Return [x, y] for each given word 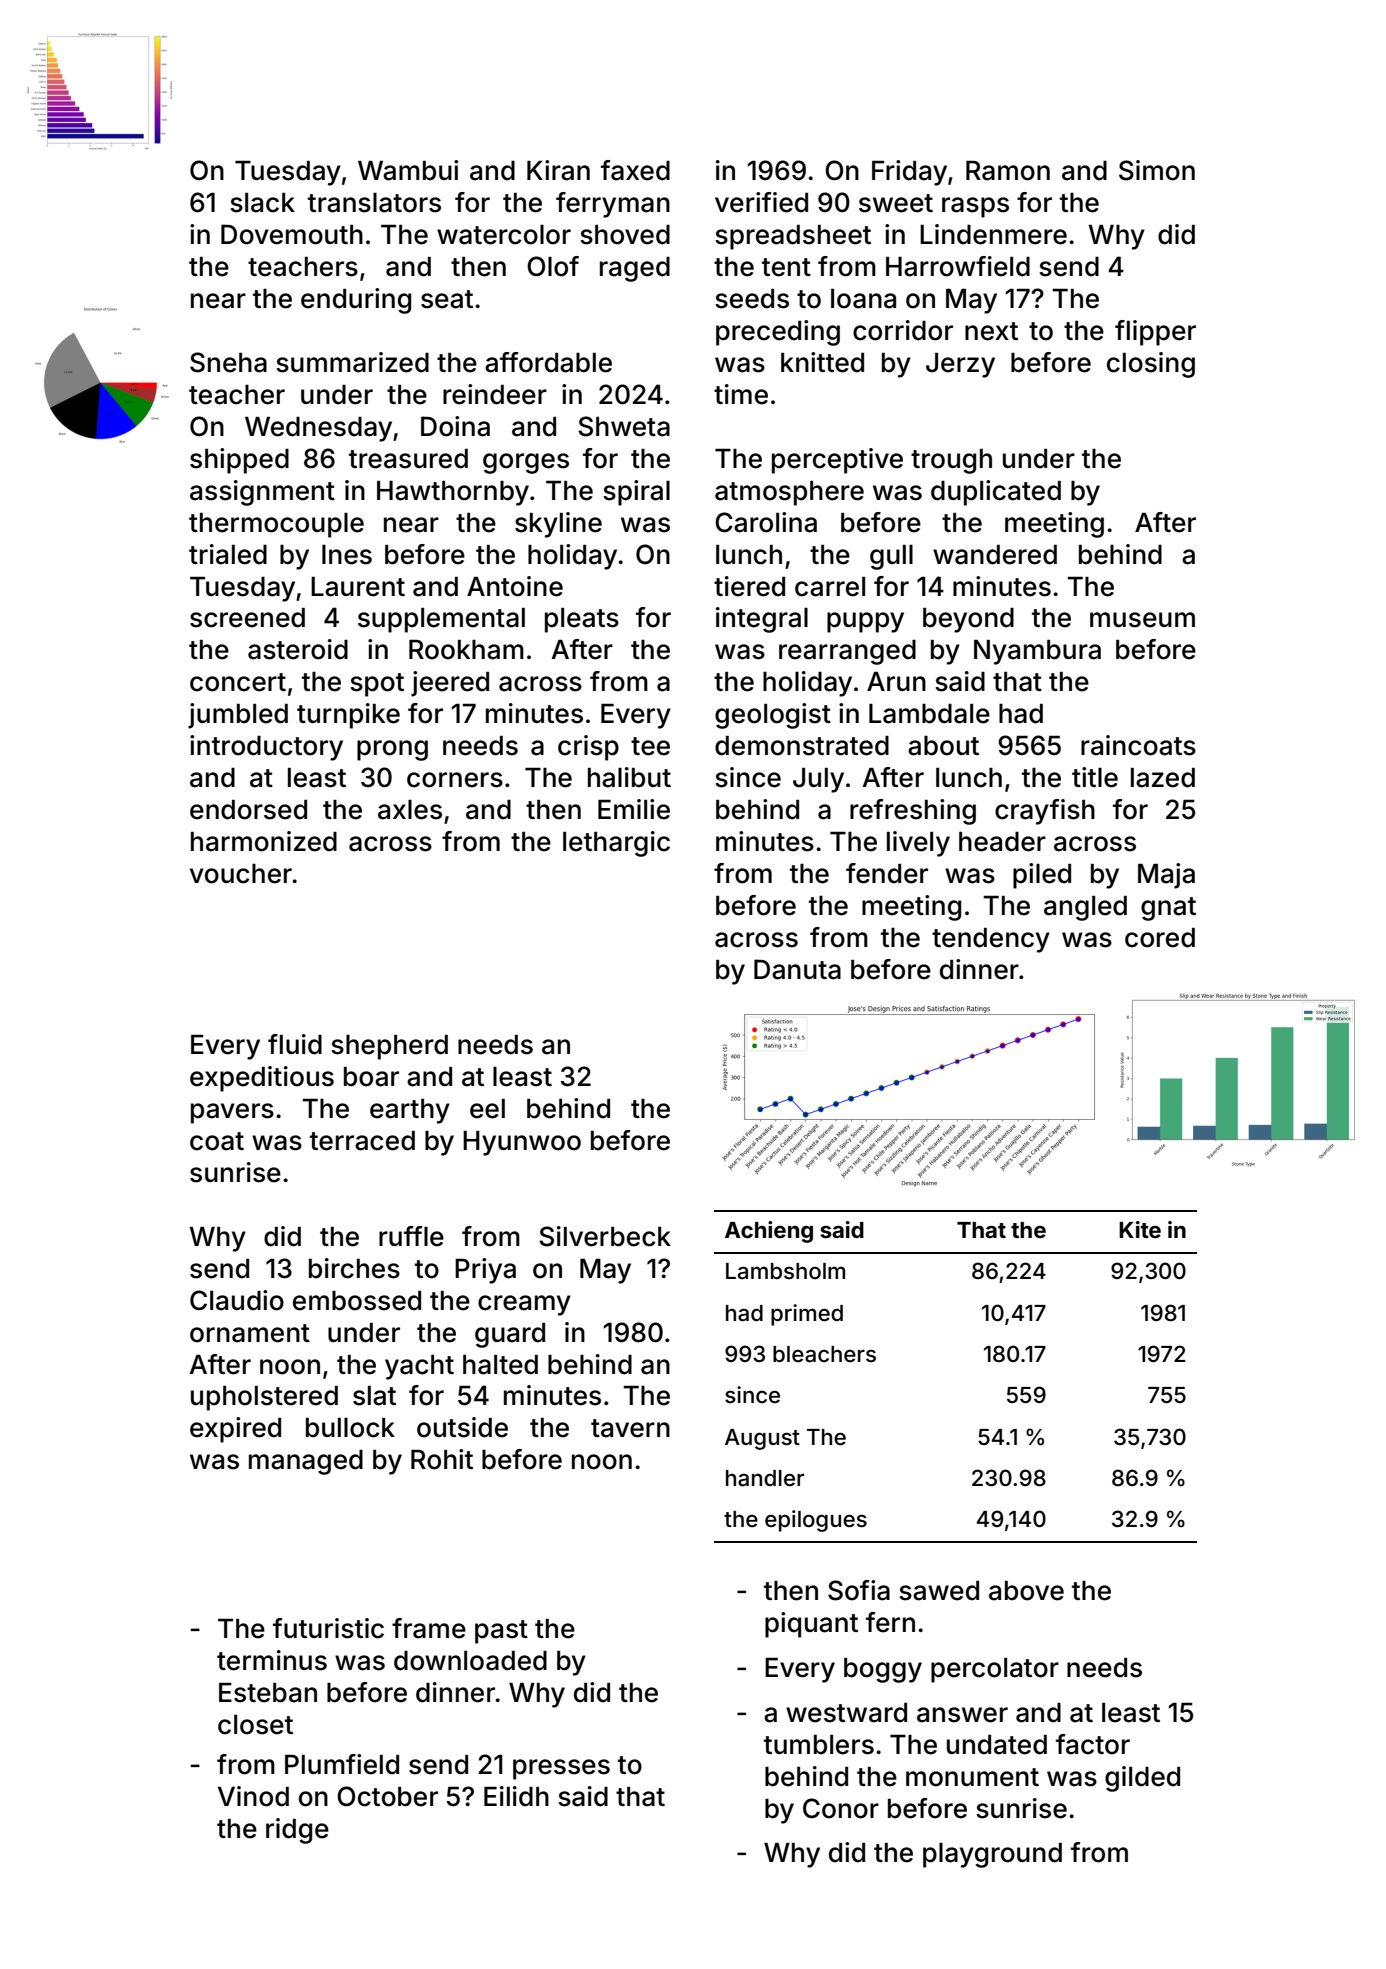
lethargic [616, 844]
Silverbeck [605, 1236]
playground [992, 1855]
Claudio [237, 1300]
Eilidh [516, 1796]
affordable [548, 362]
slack [262, 203]
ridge [297, 1831]
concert [238, 682]
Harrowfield [958, 266]
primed [807, 1315]
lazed [1163, 778]
